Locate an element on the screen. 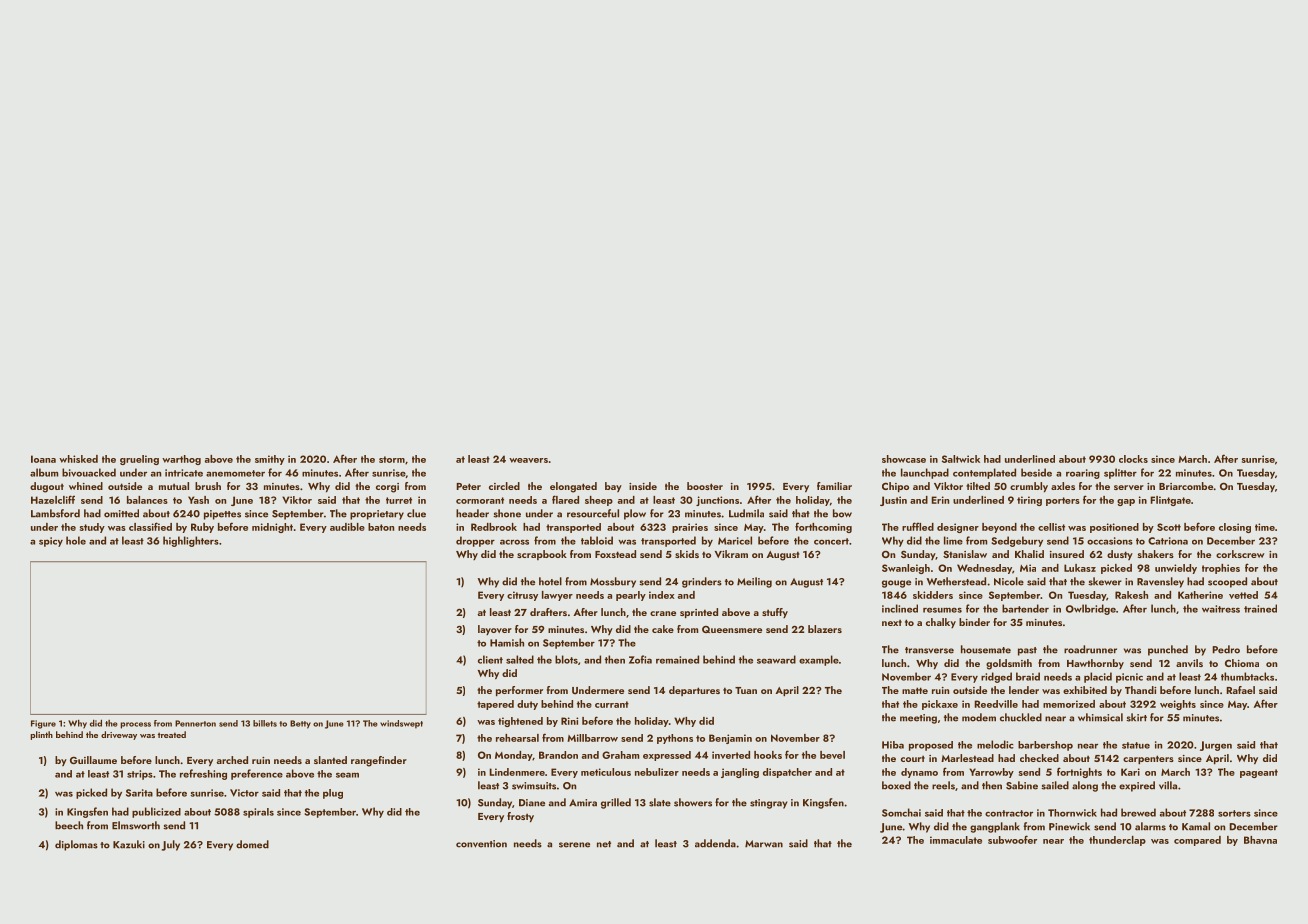  weights is located at coordinates (1178, 705).
